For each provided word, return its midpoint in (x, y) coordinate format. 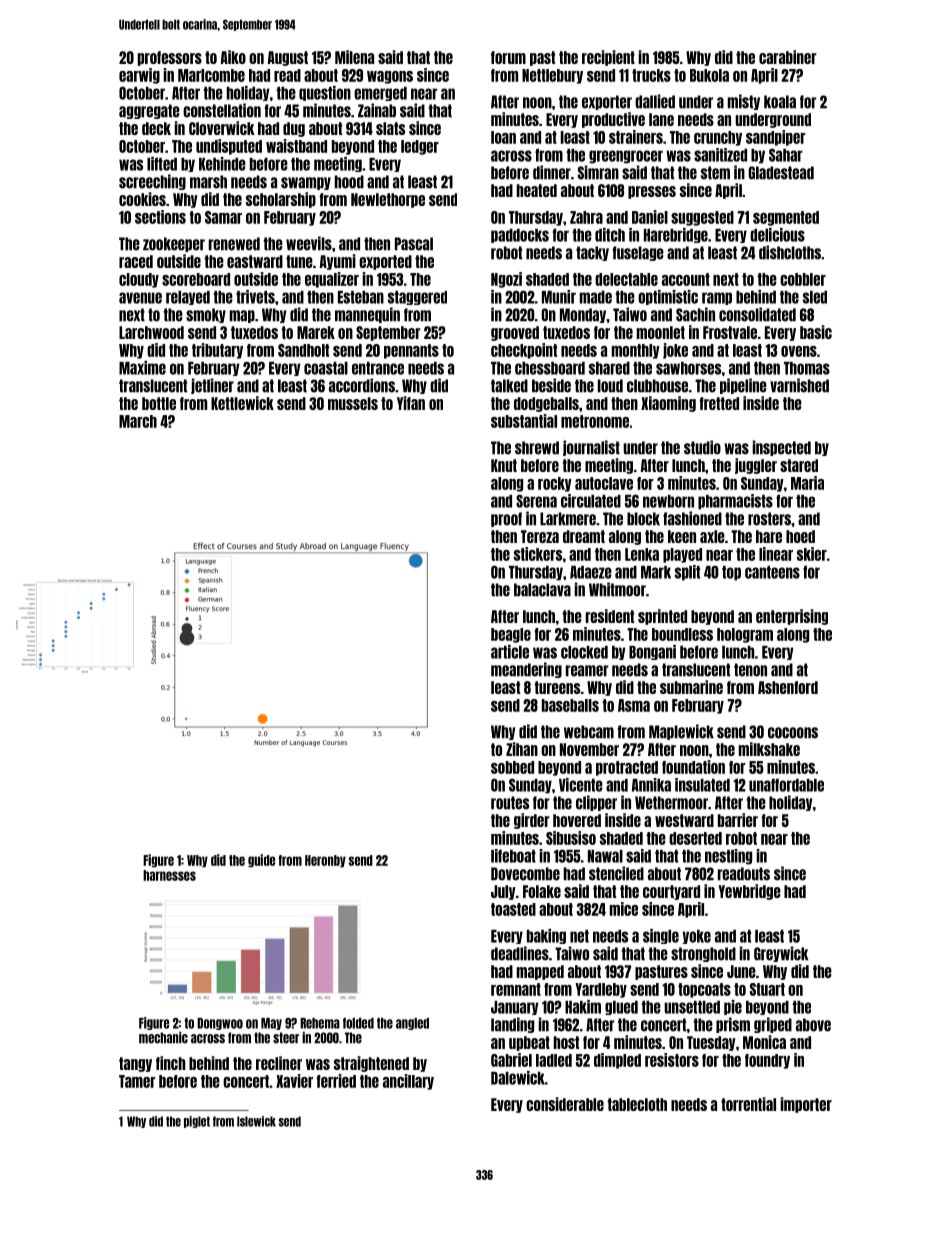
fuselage (638, 253)
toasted (513, 909)
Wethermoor (671, 803)
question (325, 93)
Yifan (411, 403)
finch (170, 1063)
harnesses (169, 875)
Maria (807, 483)
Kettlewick (242, 403)
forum (508, 57)
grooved (515, 333)
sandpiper (776, 138)
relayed (188, 298)
